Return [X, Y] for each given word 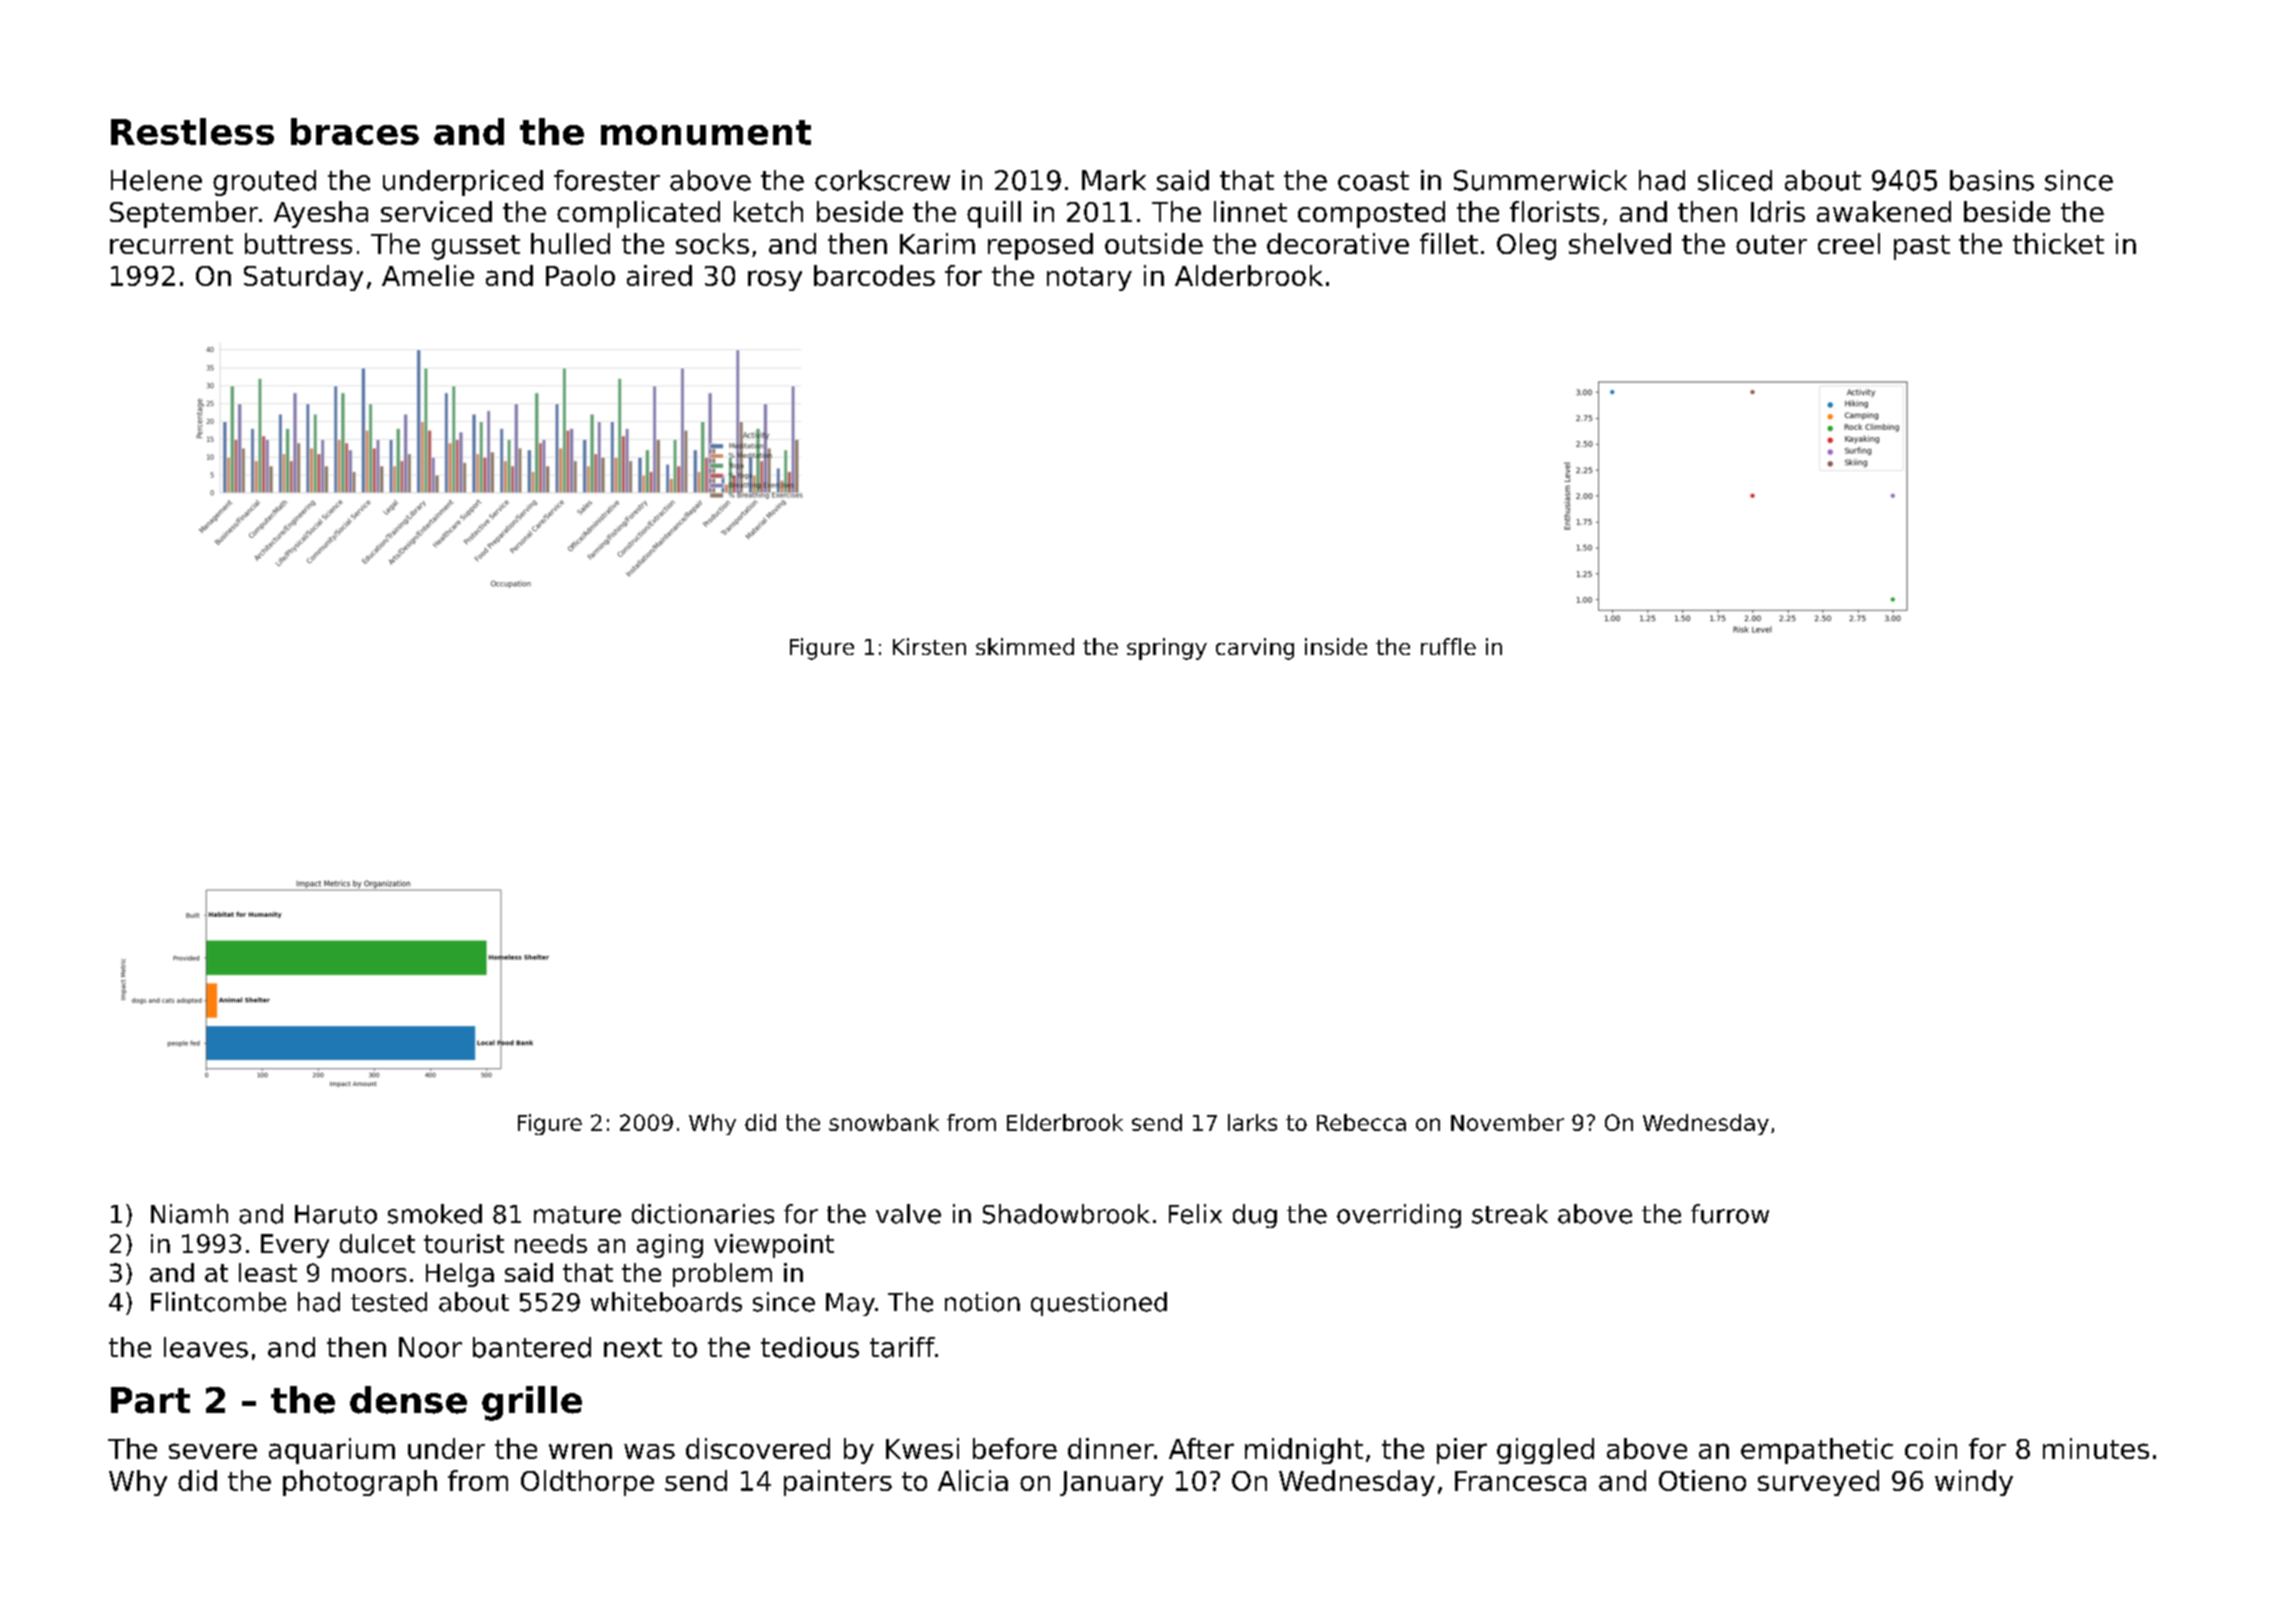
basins [1992, 180]
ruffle [1448, 646]
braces [355, 131]
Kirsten [929, 646]
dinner [1111, 1448]
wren [580, 1451]
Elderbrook [1065, 1122]
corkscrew [882, 180]
